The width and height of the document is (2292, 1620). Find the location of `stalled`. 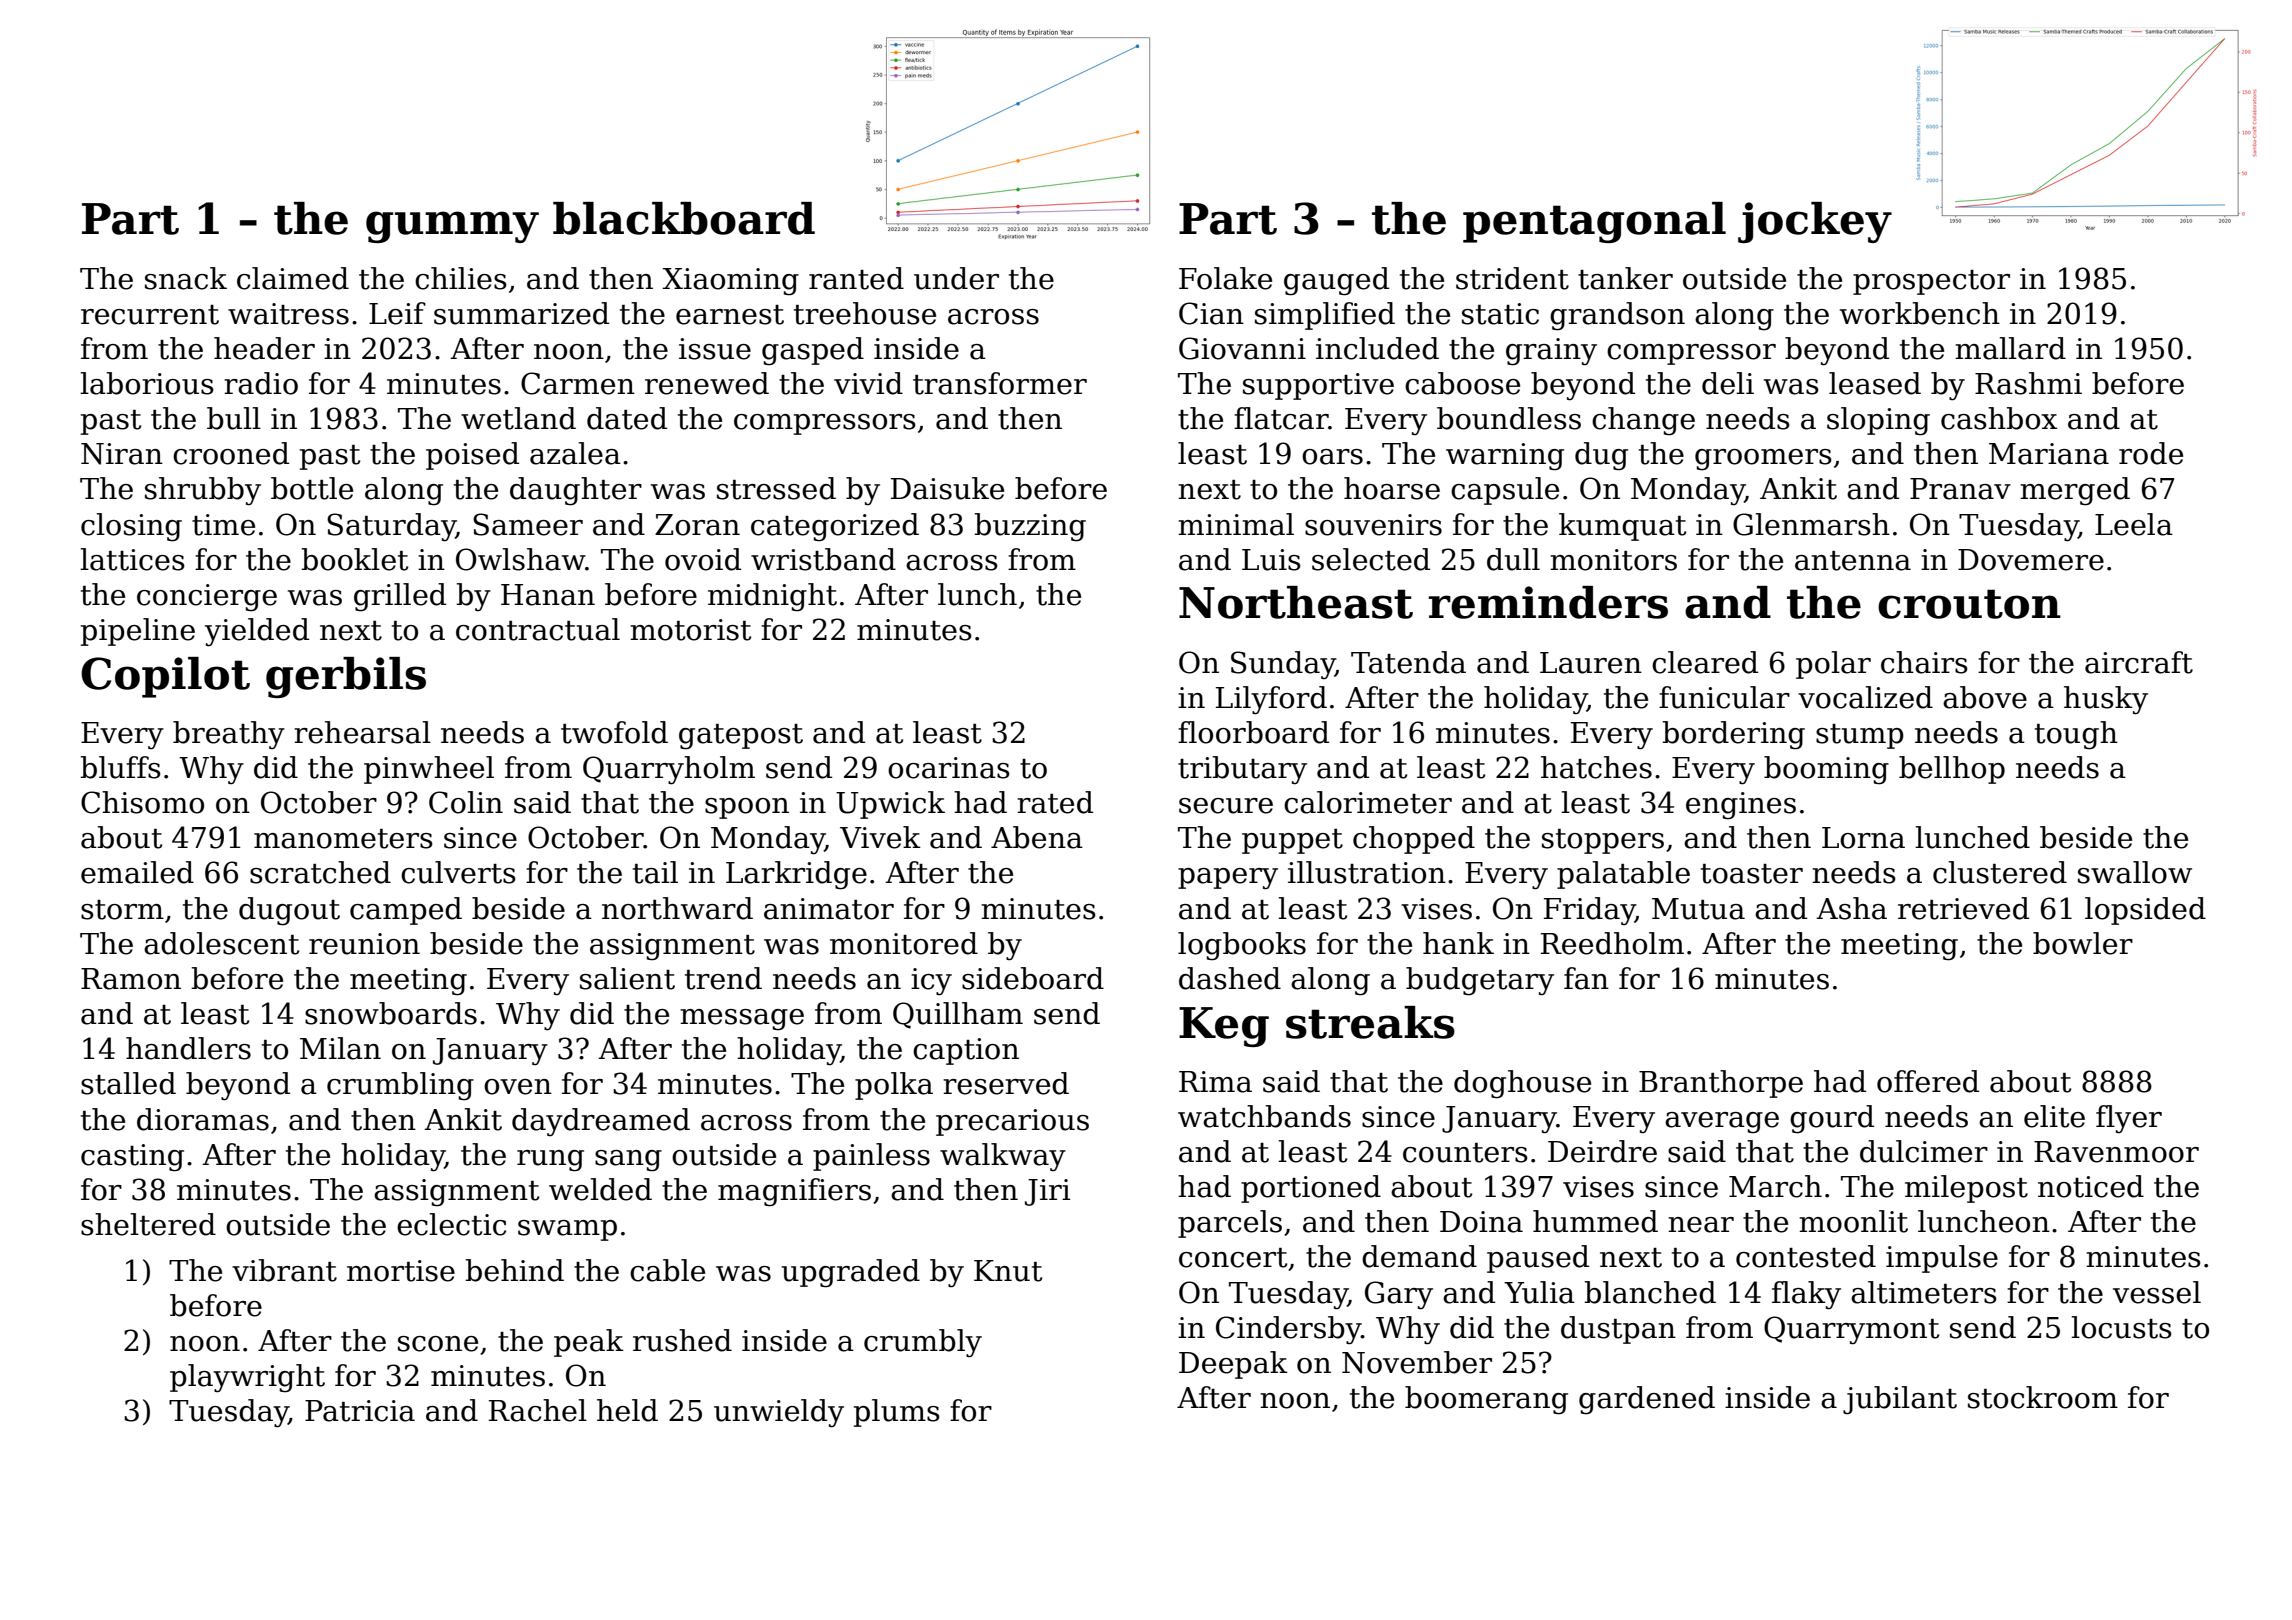

stalled is located at coordinates (128, 1083).
